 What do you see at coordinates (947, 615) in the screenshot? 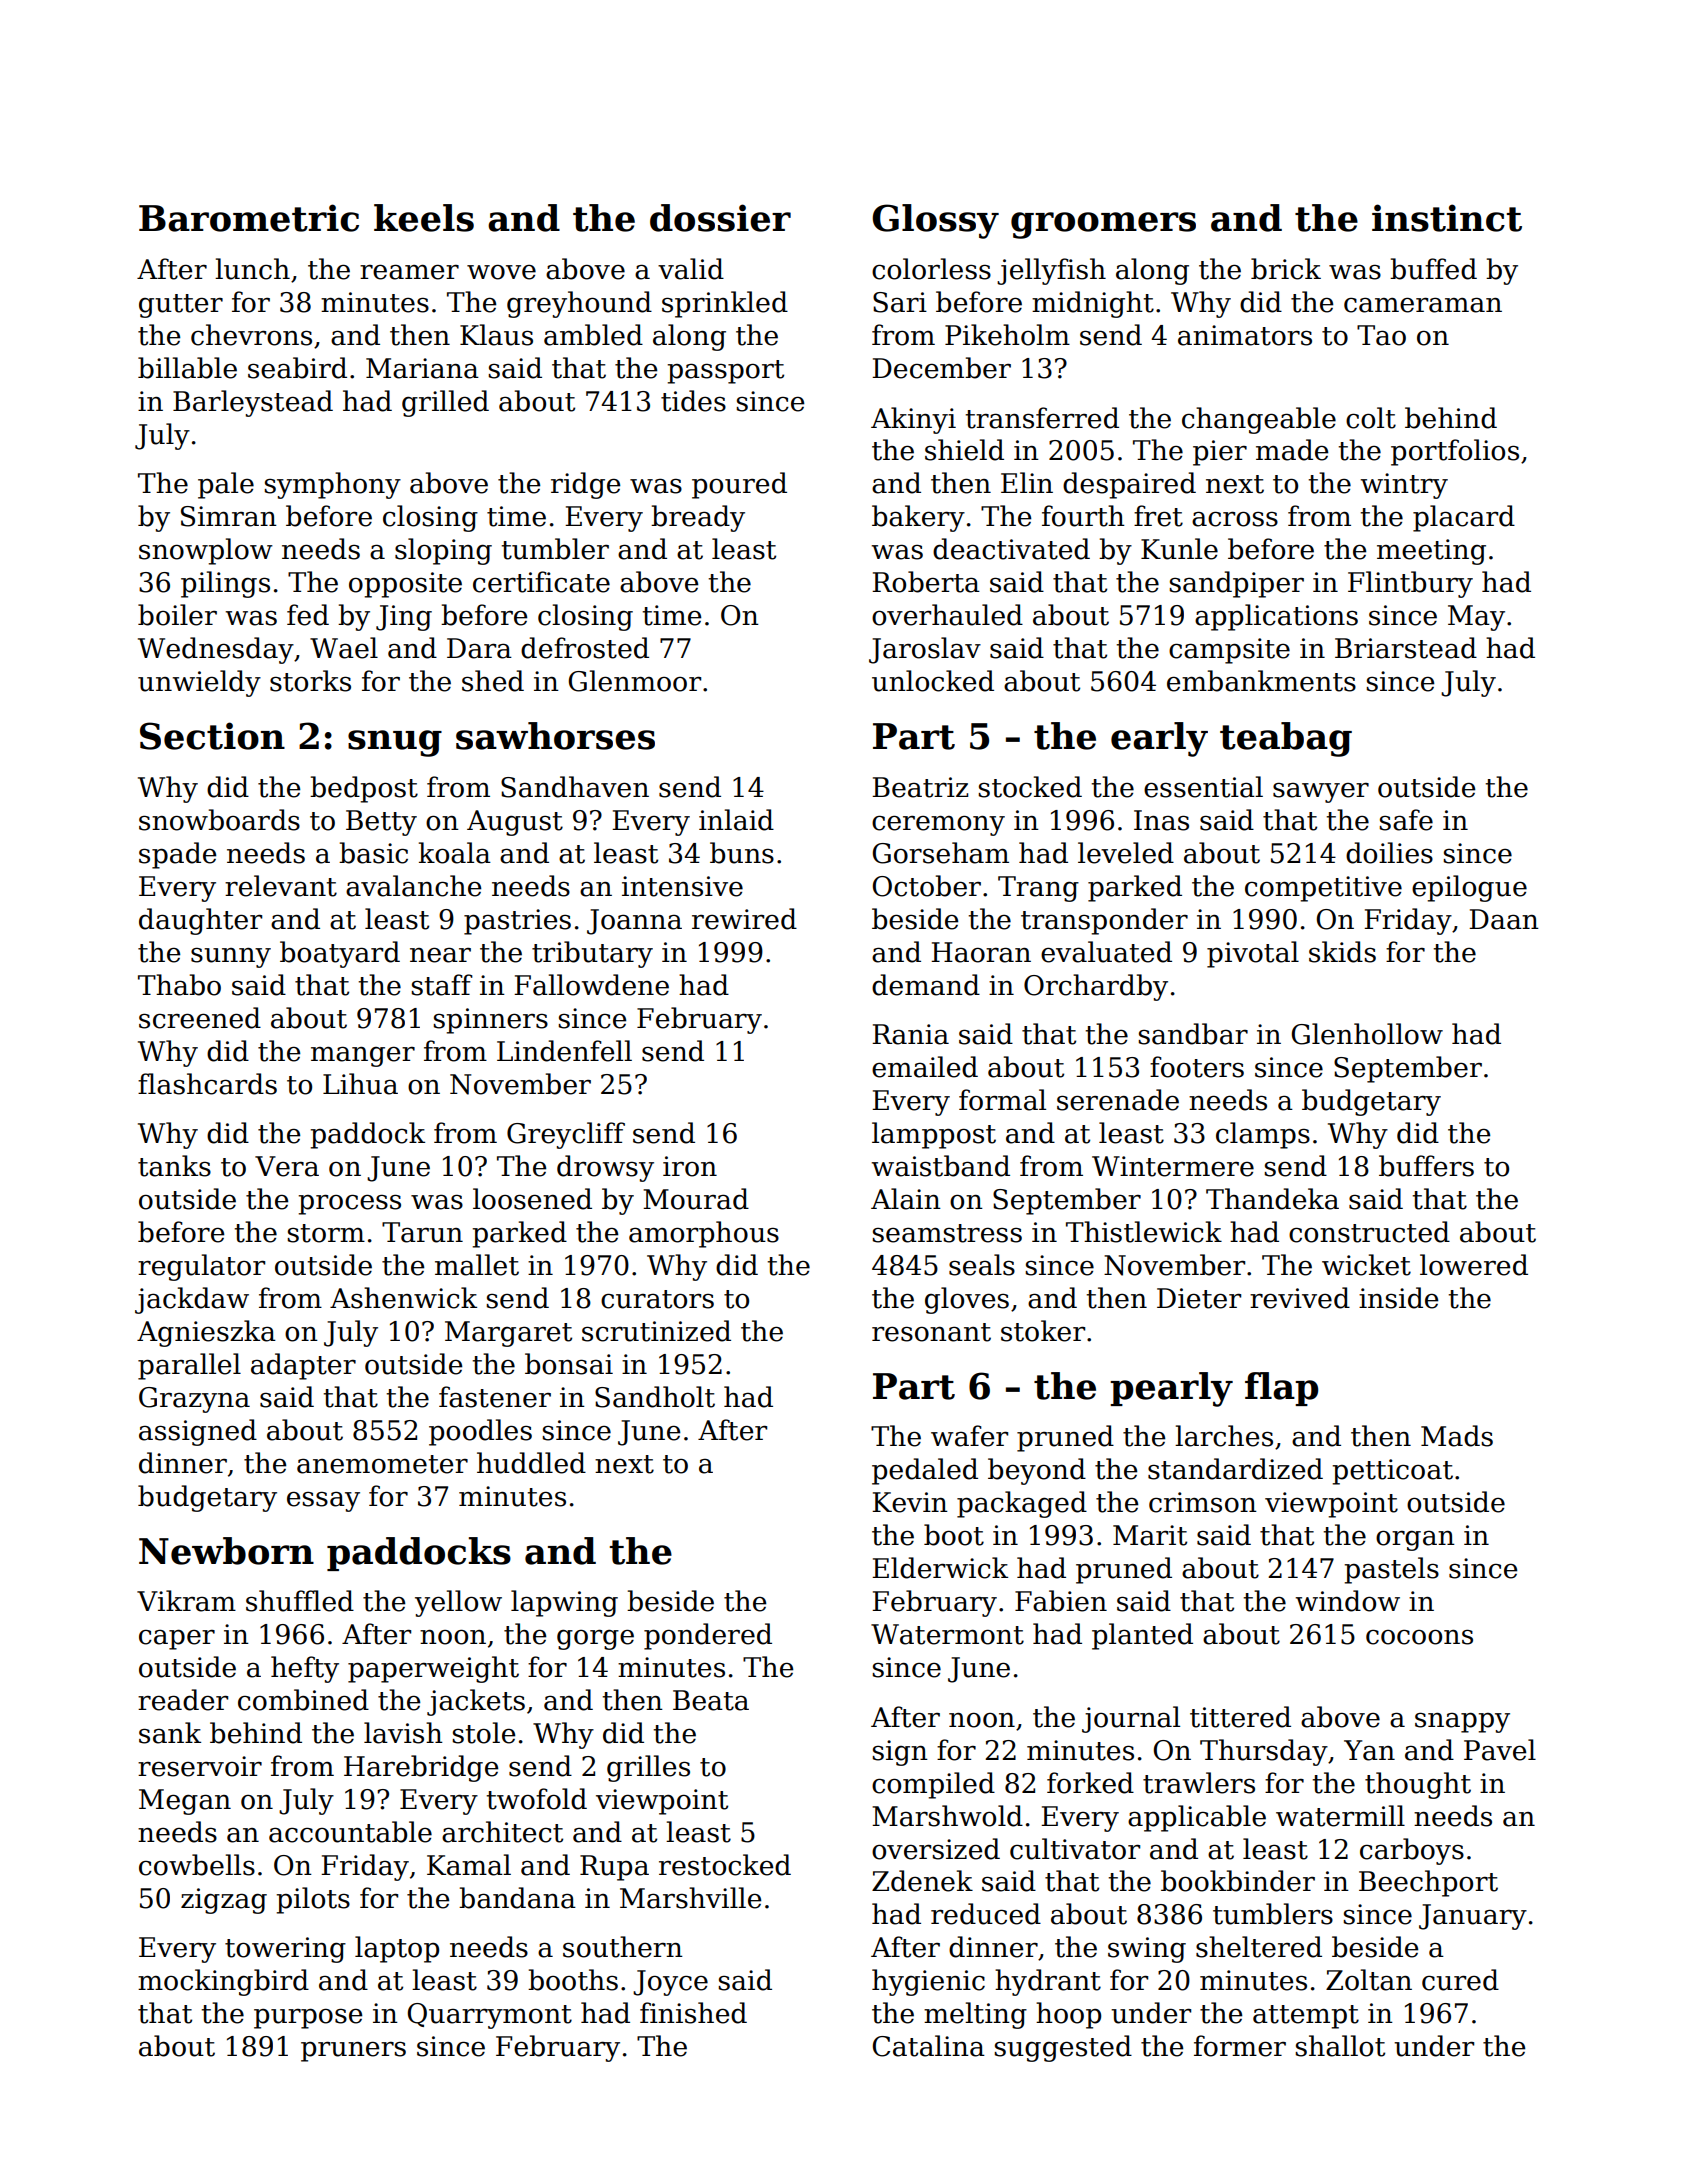
I see `overhauled` at bounding box center [947, 615].
